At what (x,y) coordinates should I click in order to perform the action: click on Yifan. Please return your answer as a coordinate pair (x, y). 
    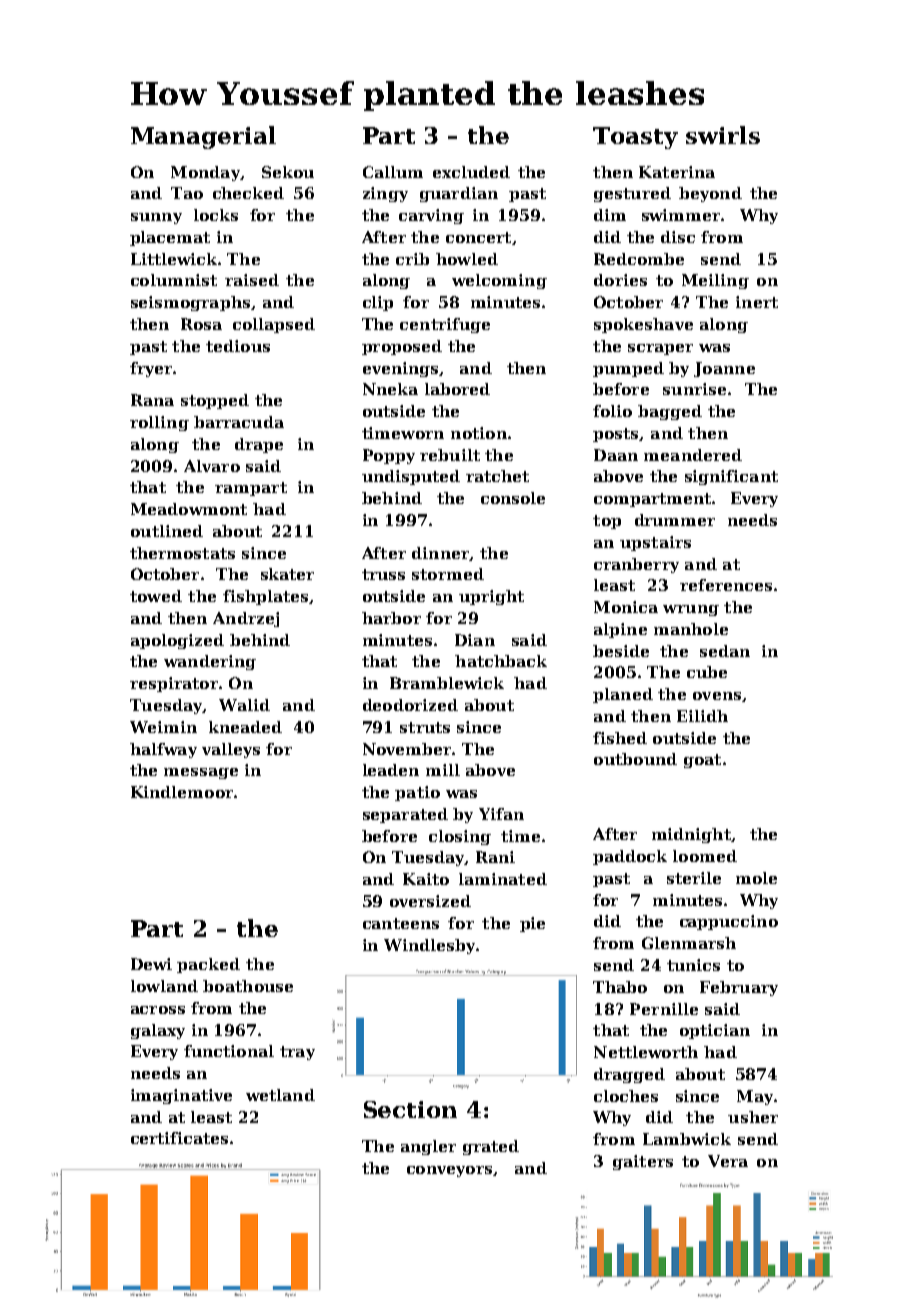
    Looking at the image, I should click on (501, 814).
